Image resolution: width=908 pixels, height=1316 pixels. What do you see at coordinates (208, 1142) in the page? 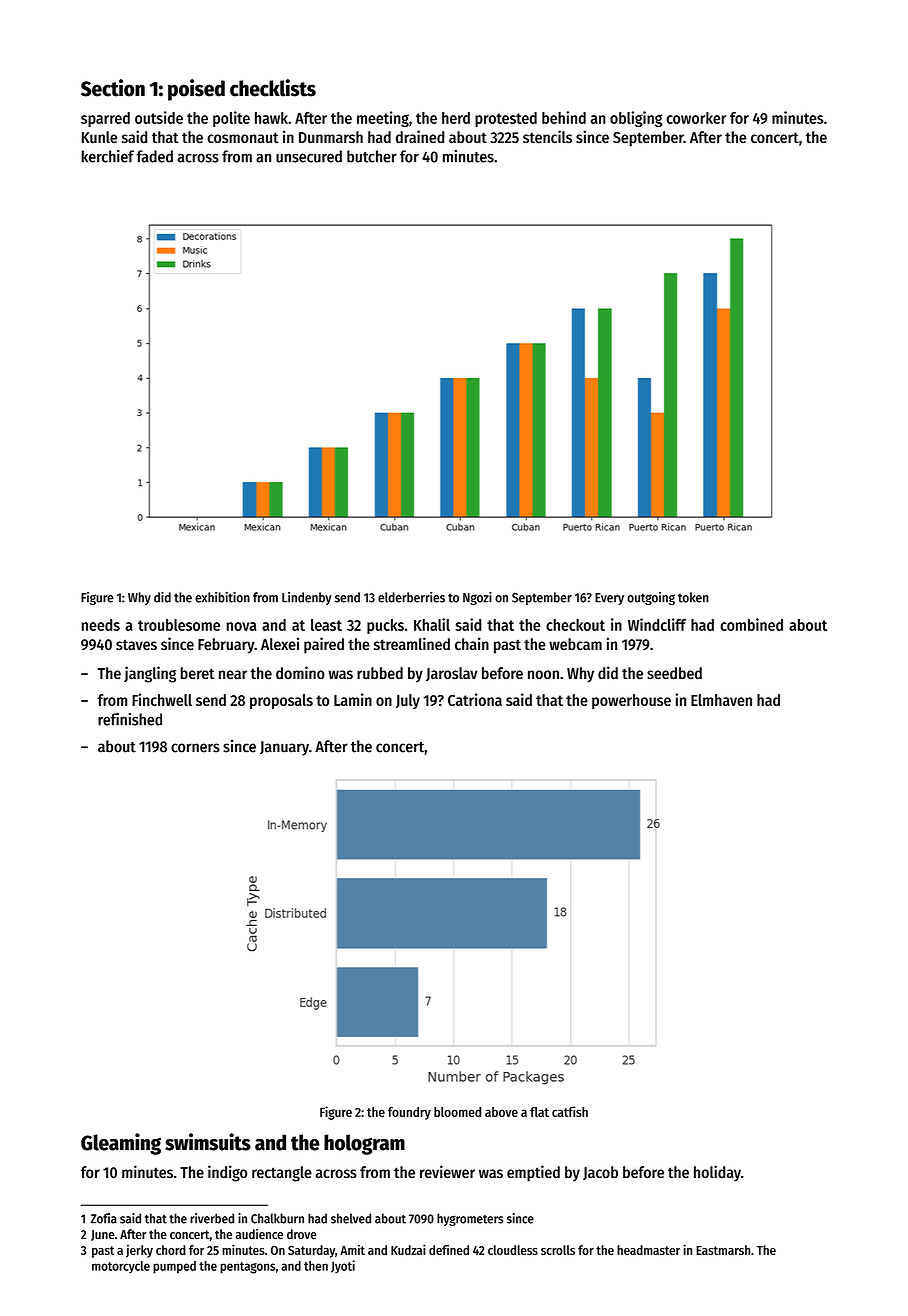
I see `swimsuits` at bounding box center [208, 1142].
